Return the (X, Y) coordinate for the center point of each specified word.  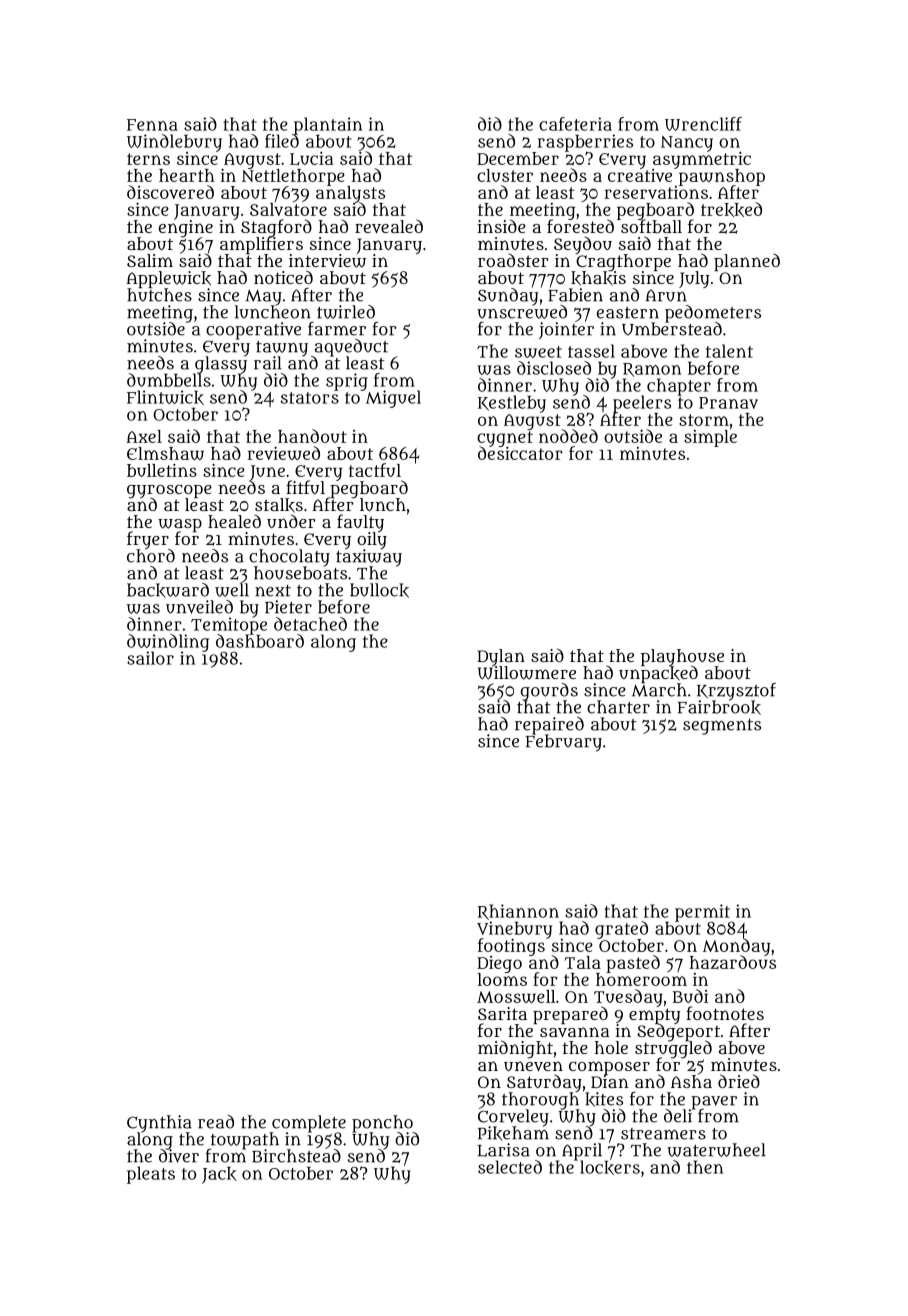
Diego (499, 964)
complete (309, 1123)
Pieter (288, 607)
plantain (328, 125)
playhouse (682, 657)
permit (703, 913)
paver (714, 1102)
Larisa (504, 1150)
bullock (379, 590)
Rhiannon (518, 912)
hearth (187, 175)
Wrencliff (703, 124)
